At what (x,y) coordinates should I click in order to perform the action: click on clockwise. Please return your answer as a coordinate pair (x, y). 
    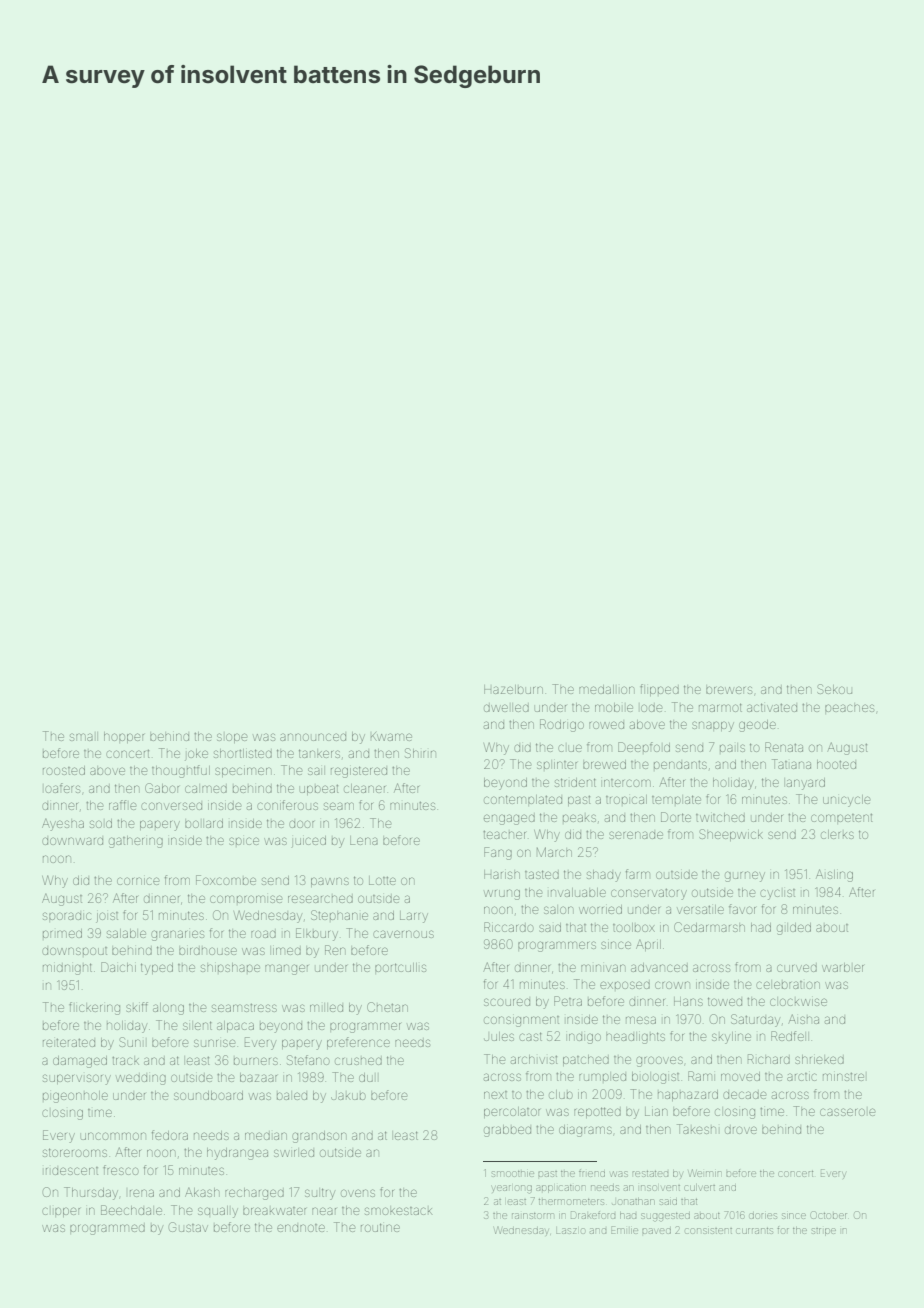
    Looking at the image, I should click on (798, 1002).
